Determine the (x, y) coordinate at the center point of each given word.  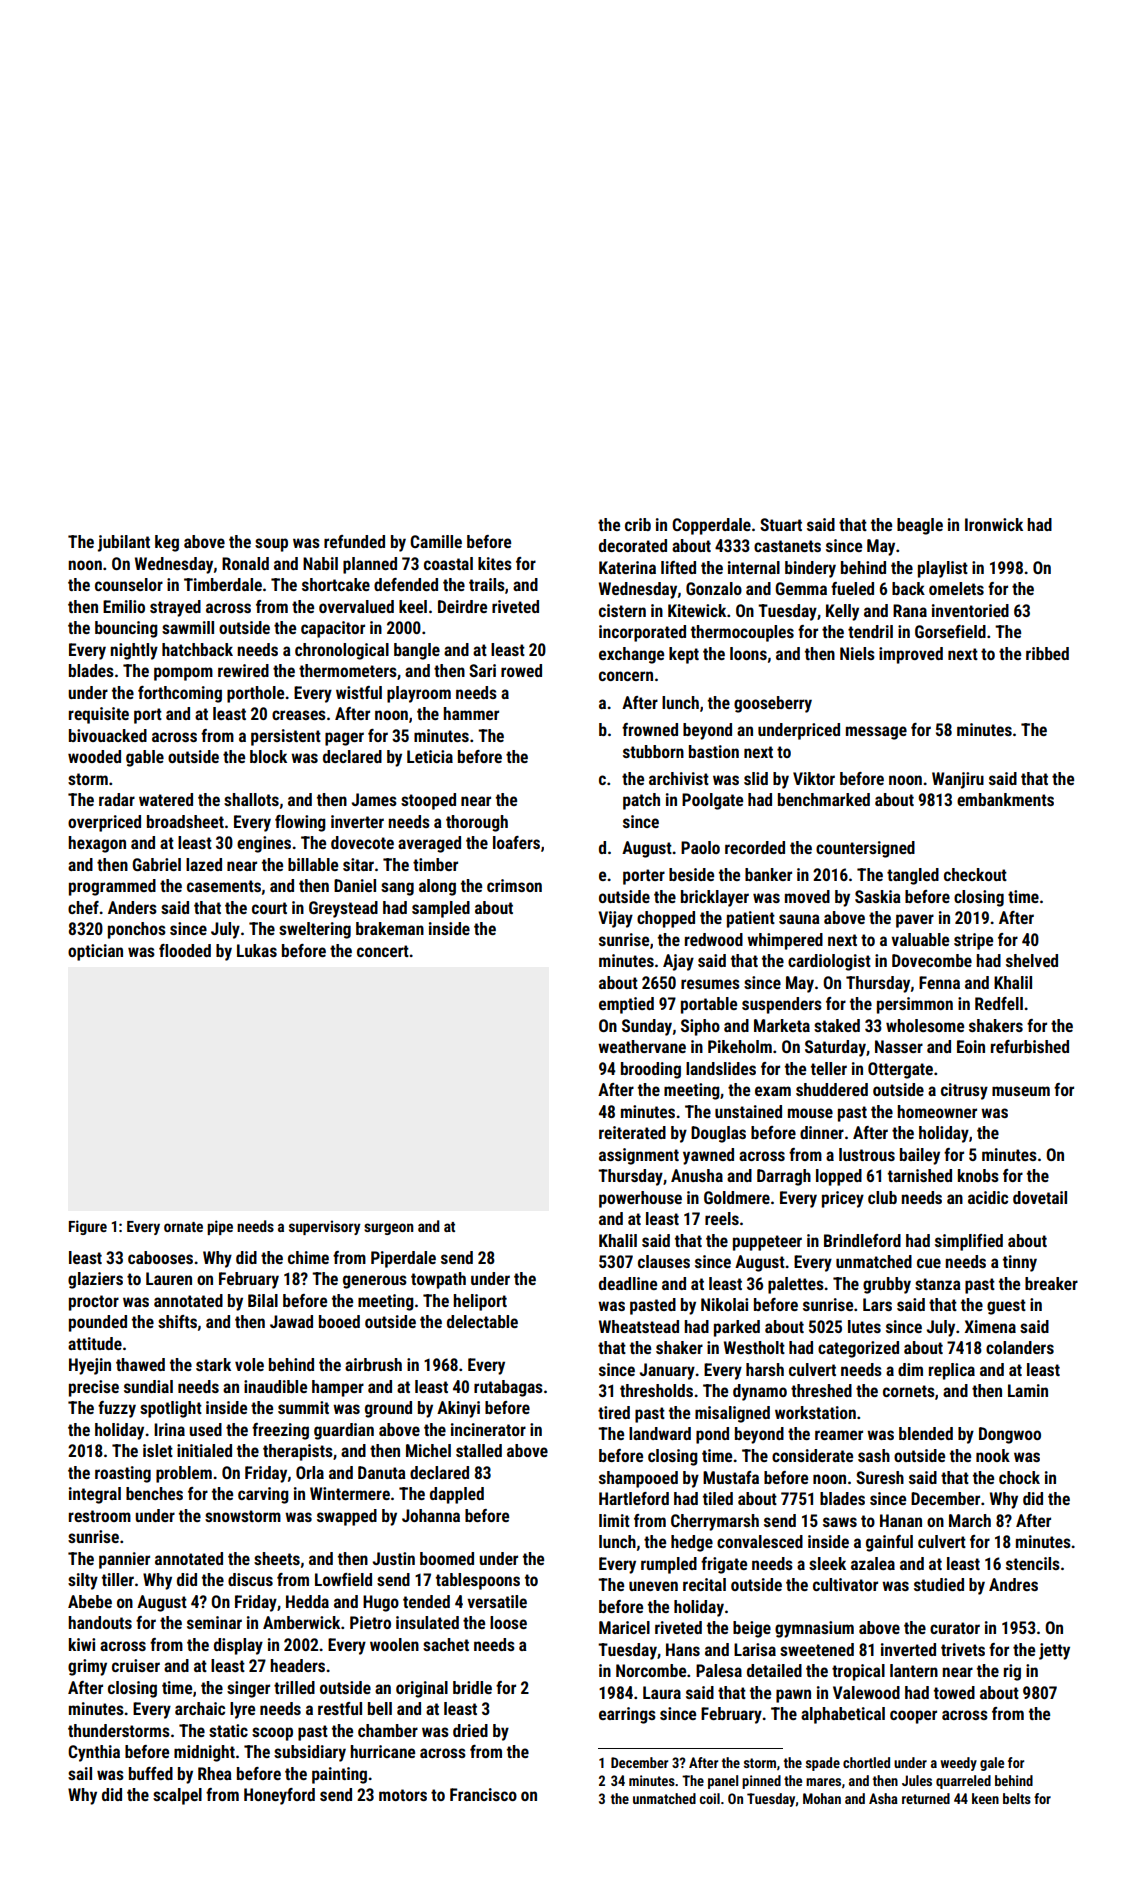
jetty (1054, 1651)
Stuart (781, 524)
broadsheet (185, 821)
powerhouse (640, 1199)
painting (339, 1775)
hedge (692, 1543)
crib (638, 524)
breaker (1051, 1283)
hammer (471, 713)
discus (250, 1579)
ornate (183, 1227)
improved (911, 655)
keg (167, 543)
